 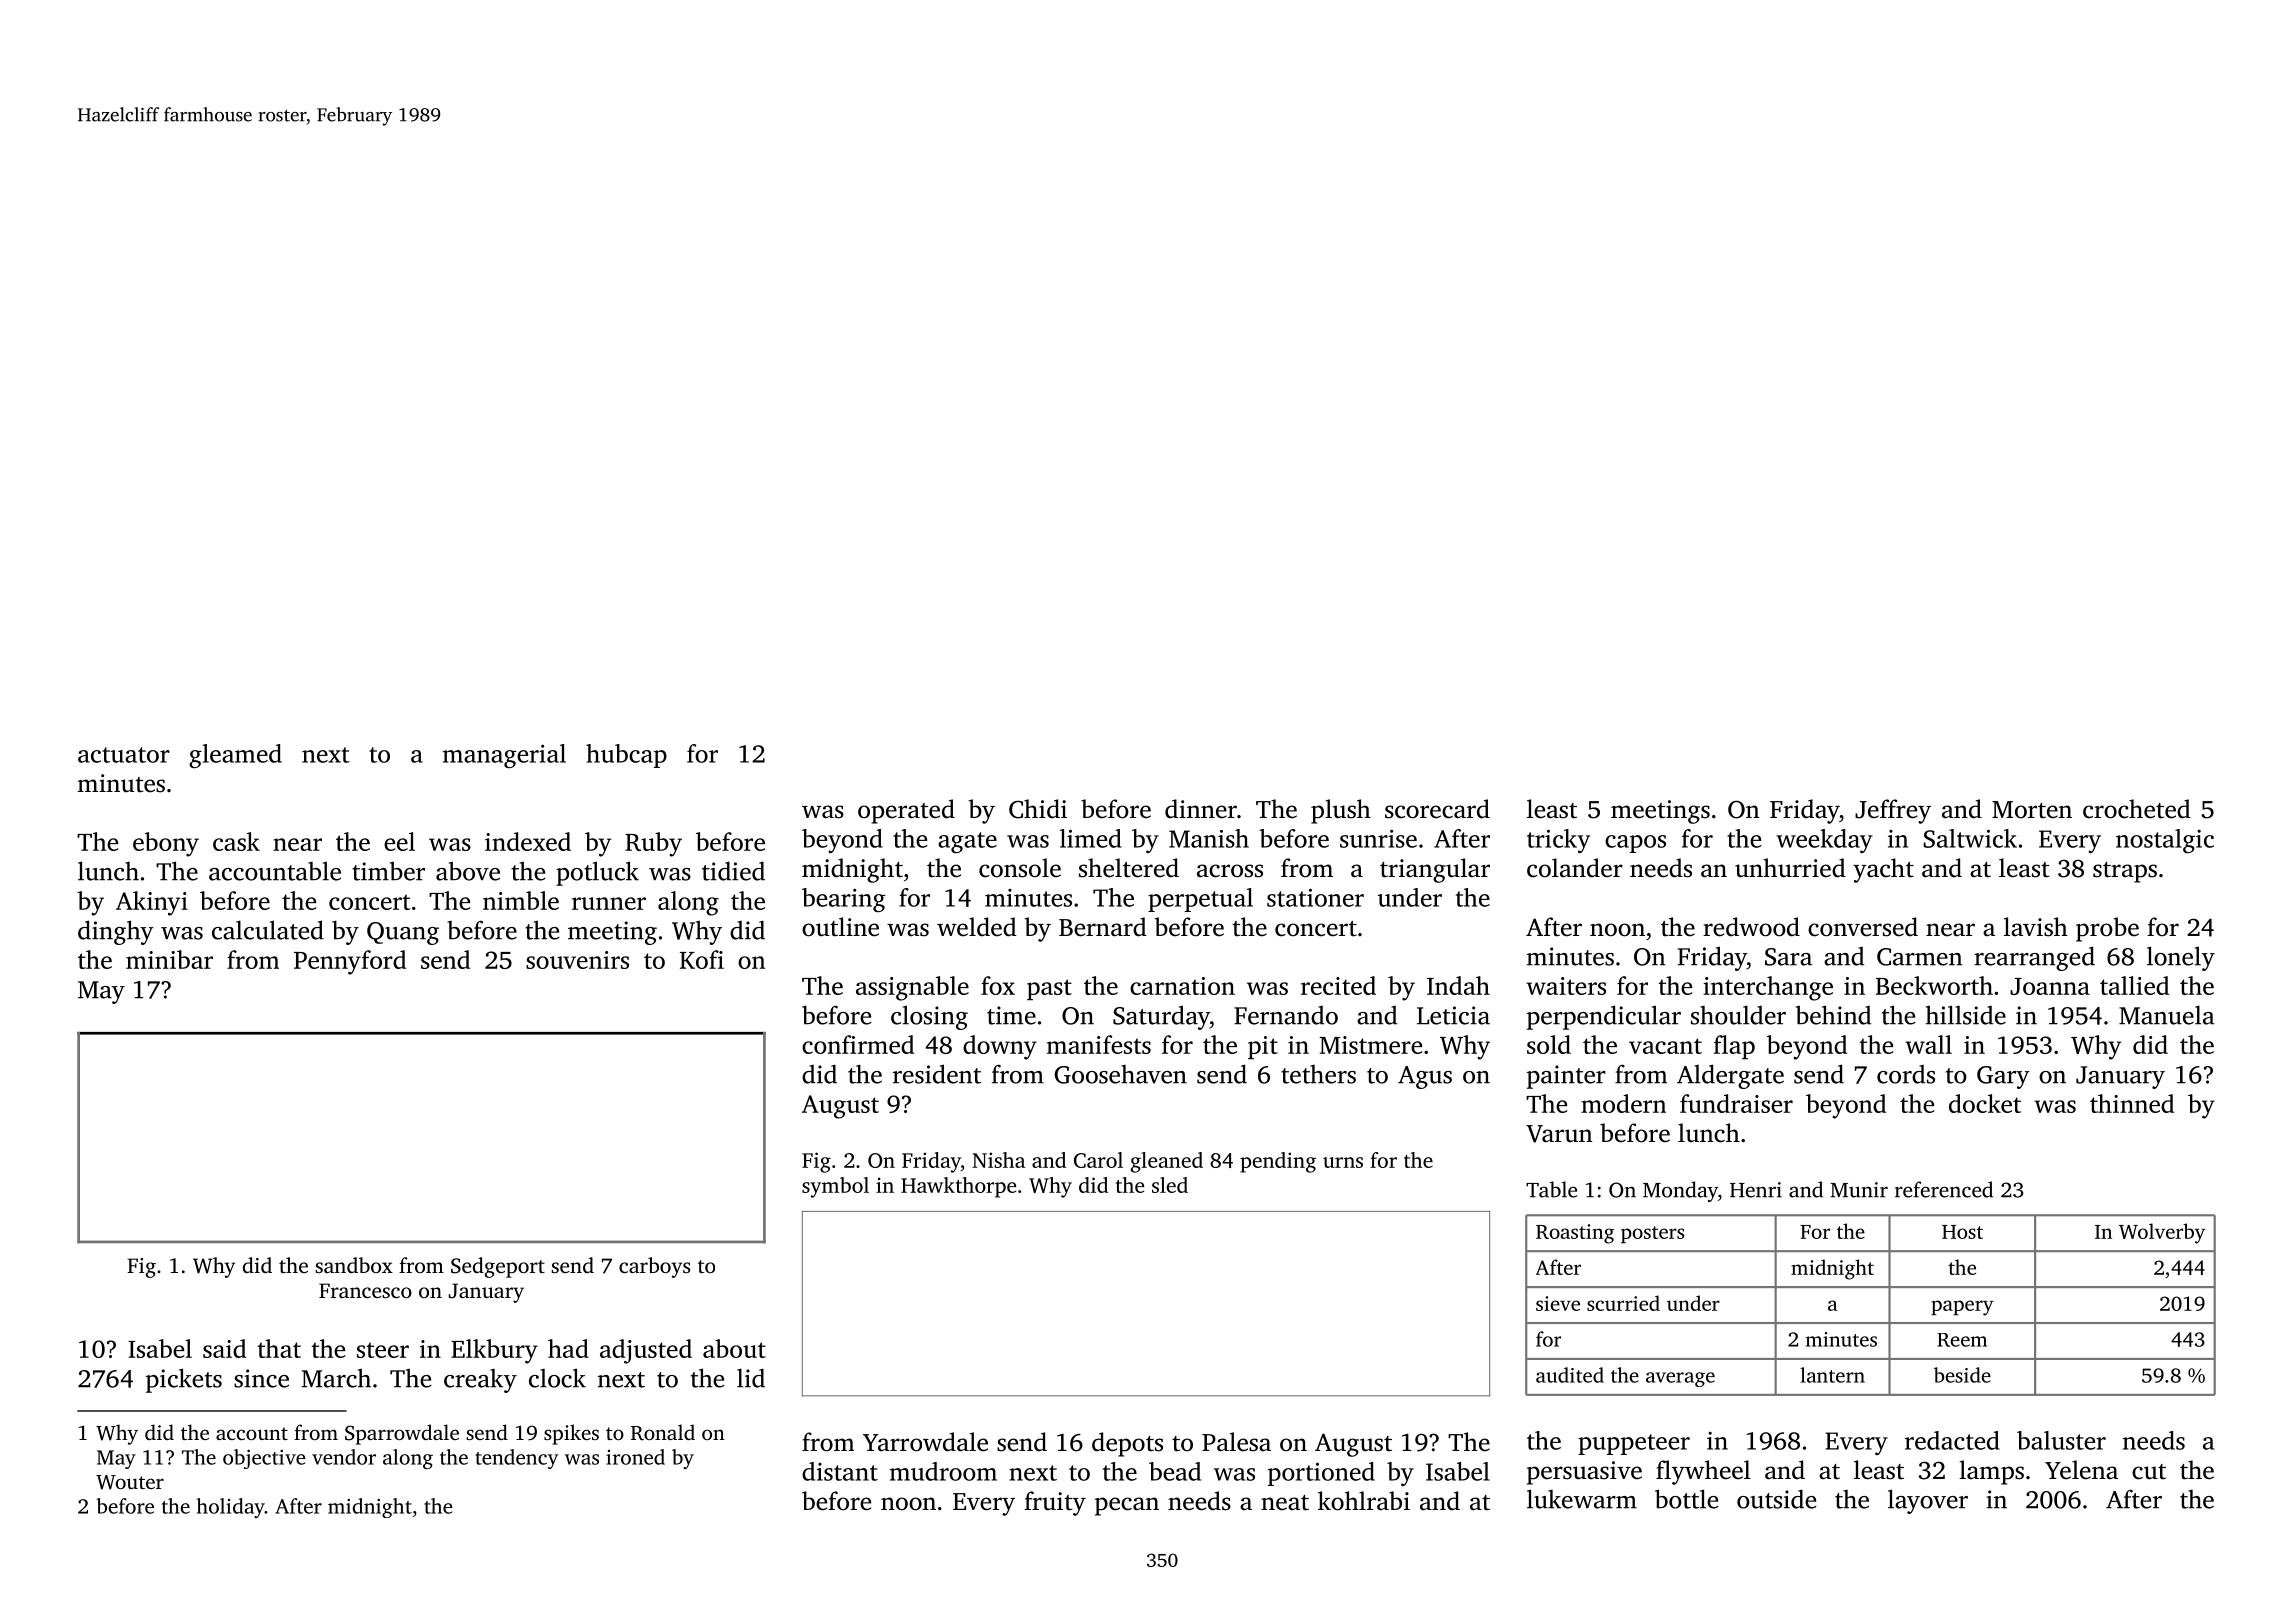 What do you see at coordinates (1928, 1501) in the screenshot?
I see `layover` at bounding box center [1928, 1501].
